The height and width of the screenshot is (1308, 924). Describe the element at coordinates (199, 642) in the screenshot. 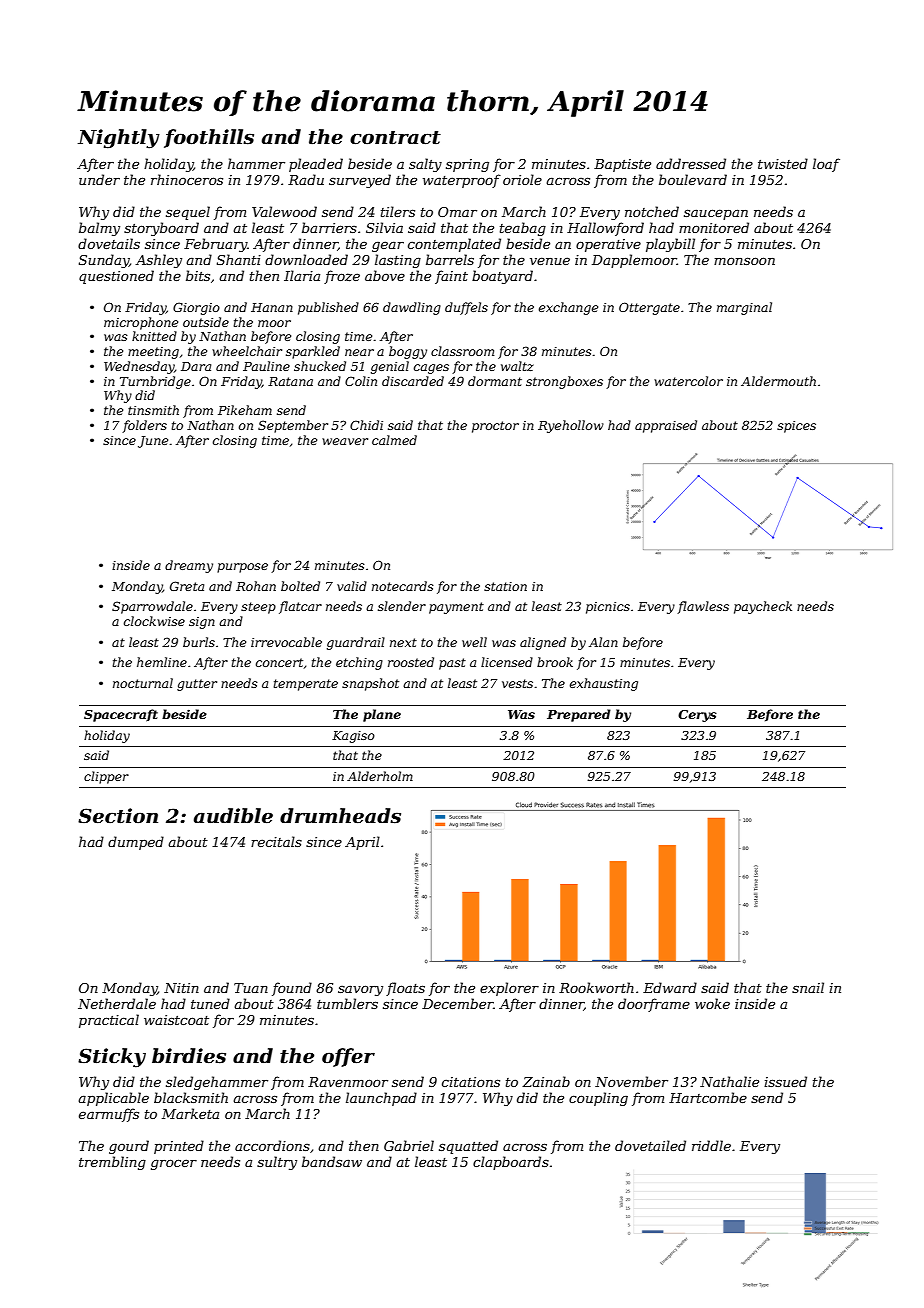

I see `burls` at that location.
